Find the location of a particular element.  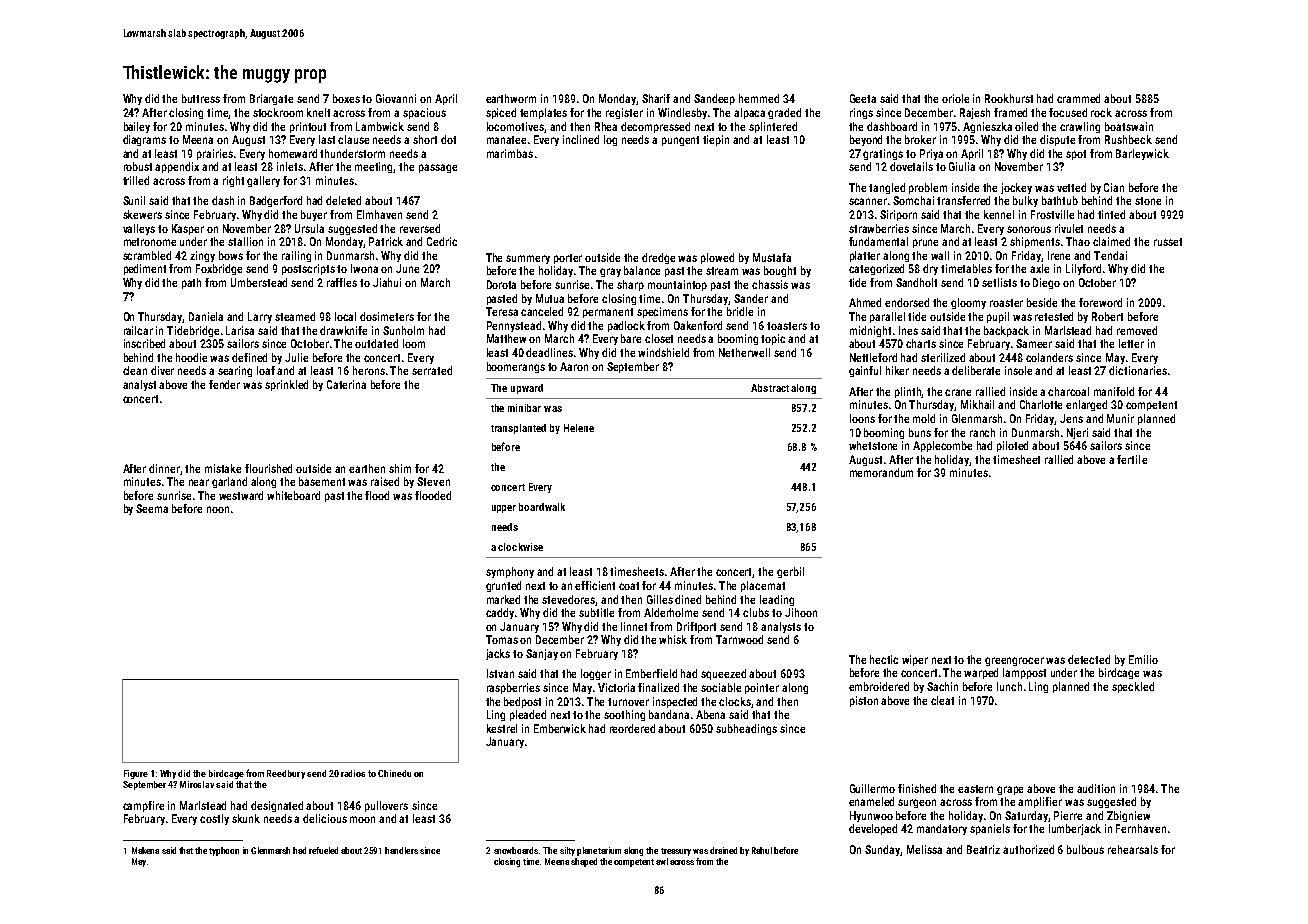

Tomas is located at coordinates (502, 639).
